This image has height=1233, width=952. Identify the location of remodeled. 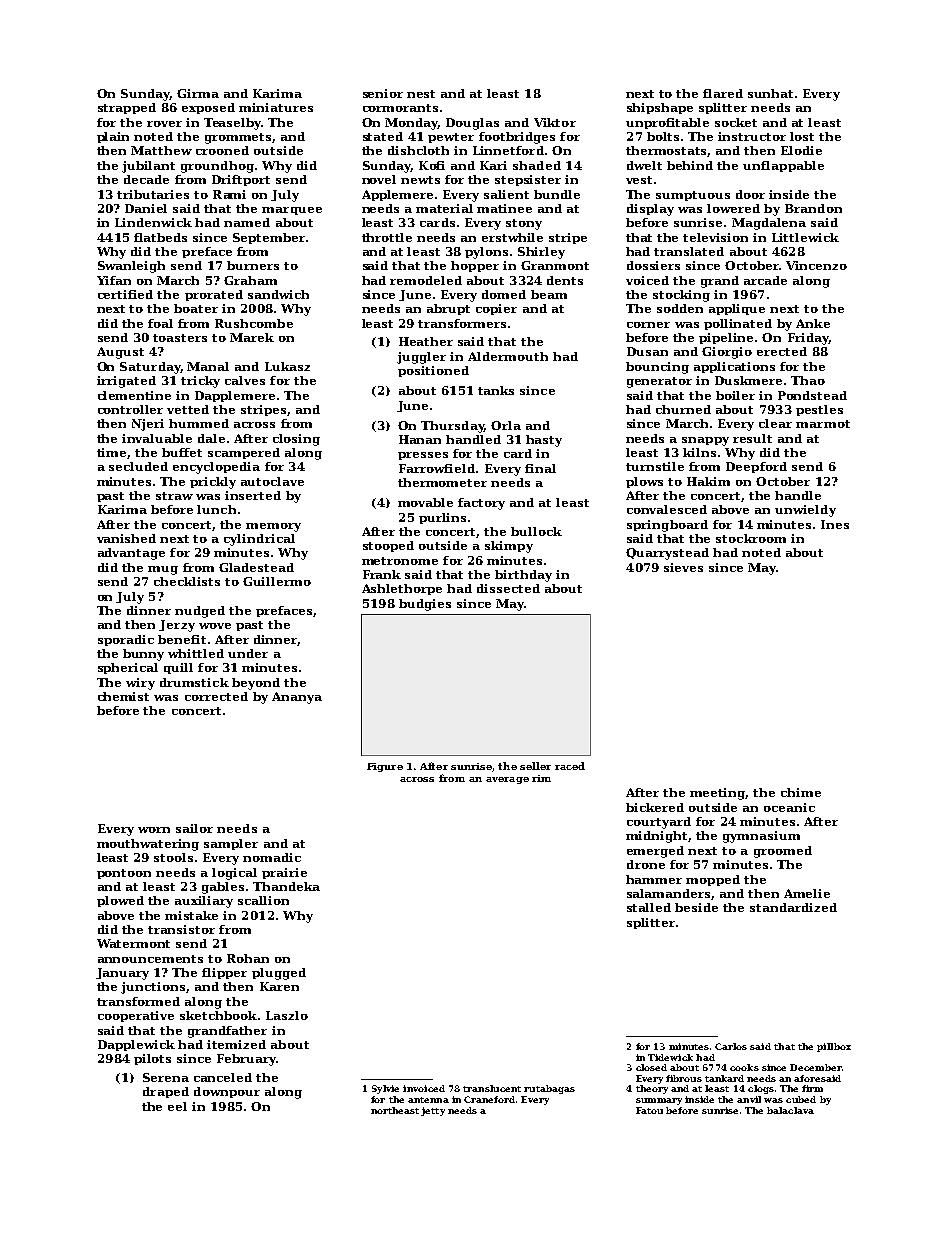
(426, 280).
